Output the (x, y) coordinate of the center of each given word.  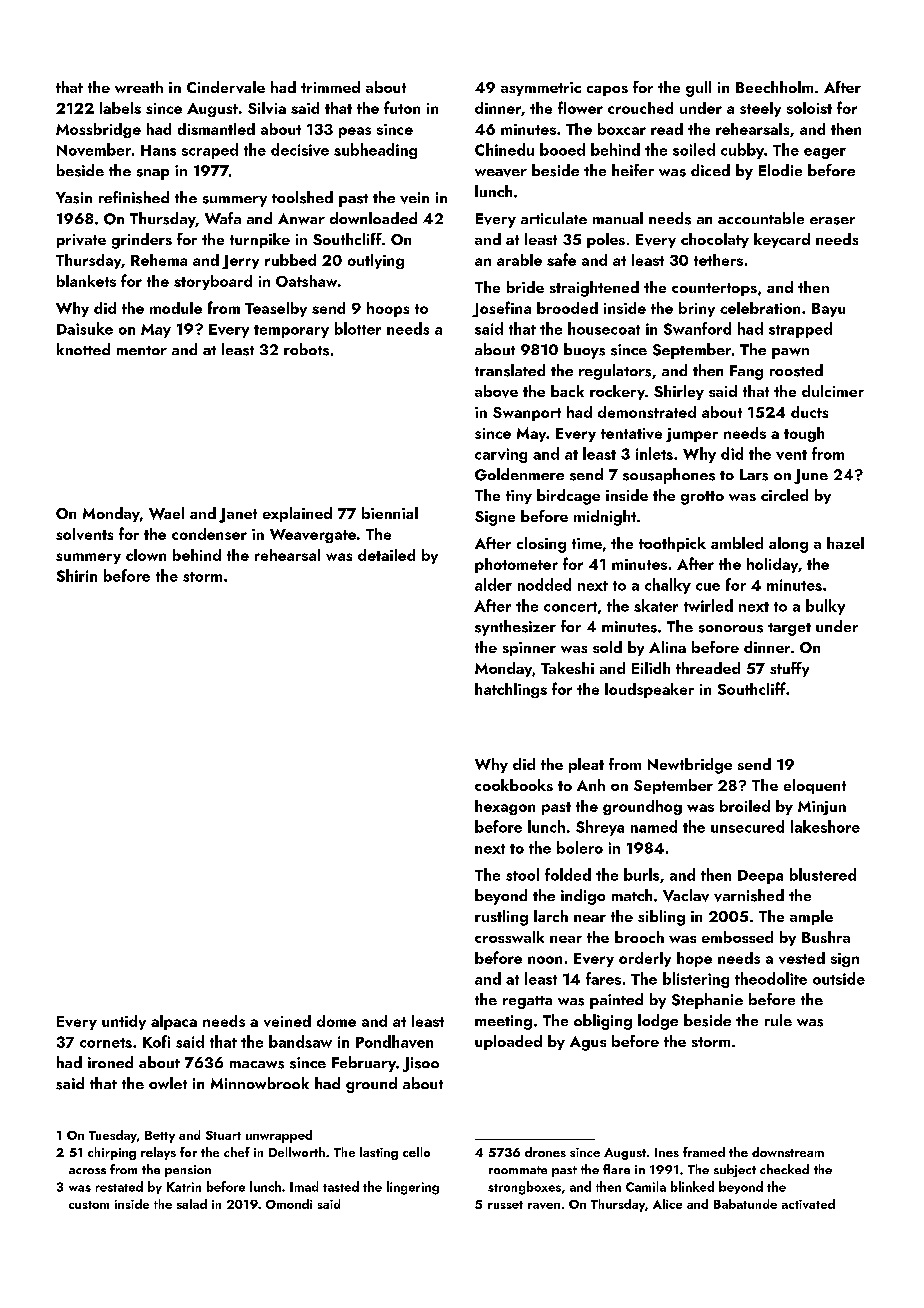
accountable (761, 218)
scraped (210, 151)
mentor (142, 350)
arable (519, 260)
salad (192, 1204)
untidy (124, 1022)
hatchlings (511, 690)
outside (839, 978)
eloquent (815, 786)
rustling (501, 918)
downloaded (373, 218)
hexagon (505, 807)
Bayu (828, 310)
